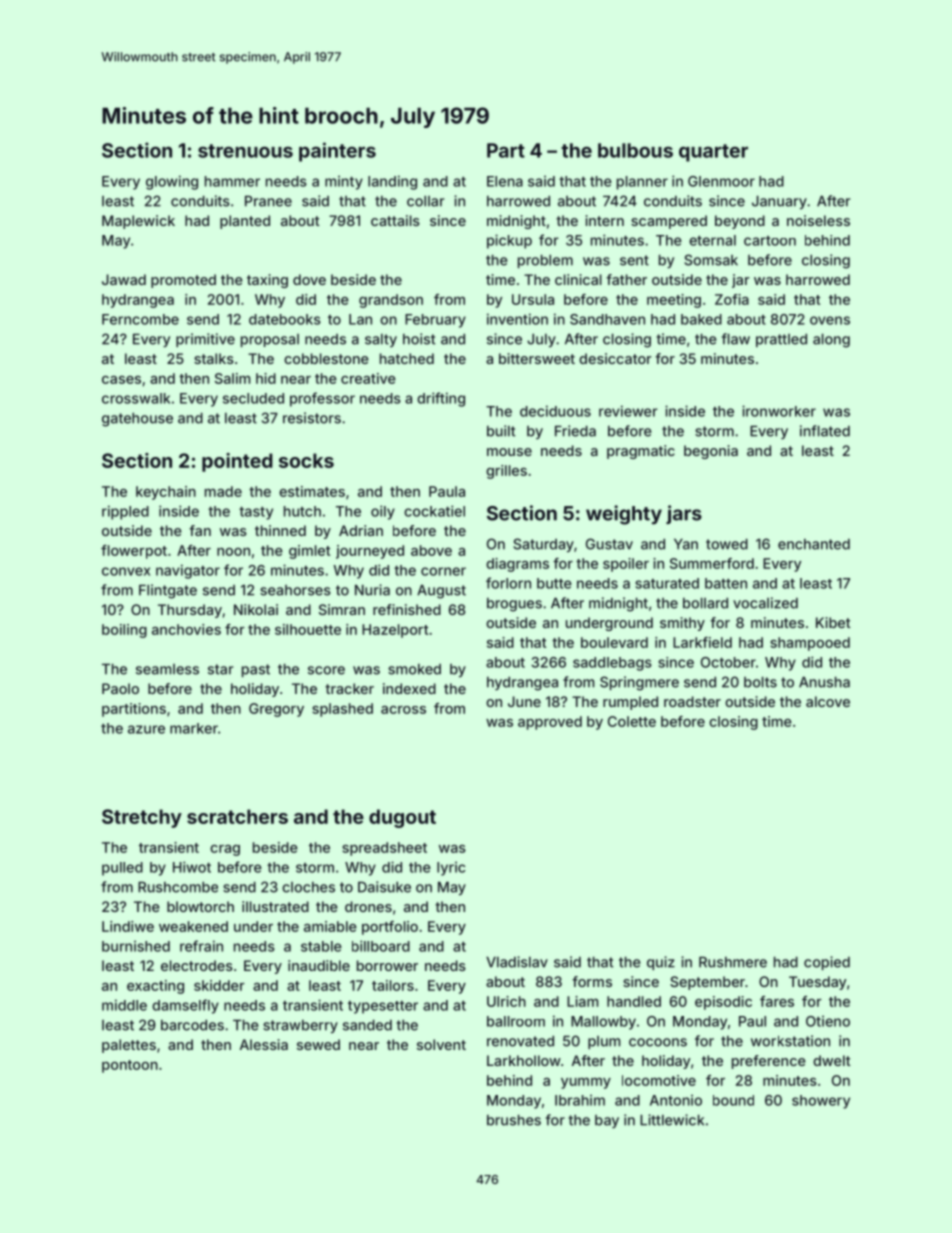 This screenshot has height=1233, width=952. I want to click on Jawad, so click(124, 279).
